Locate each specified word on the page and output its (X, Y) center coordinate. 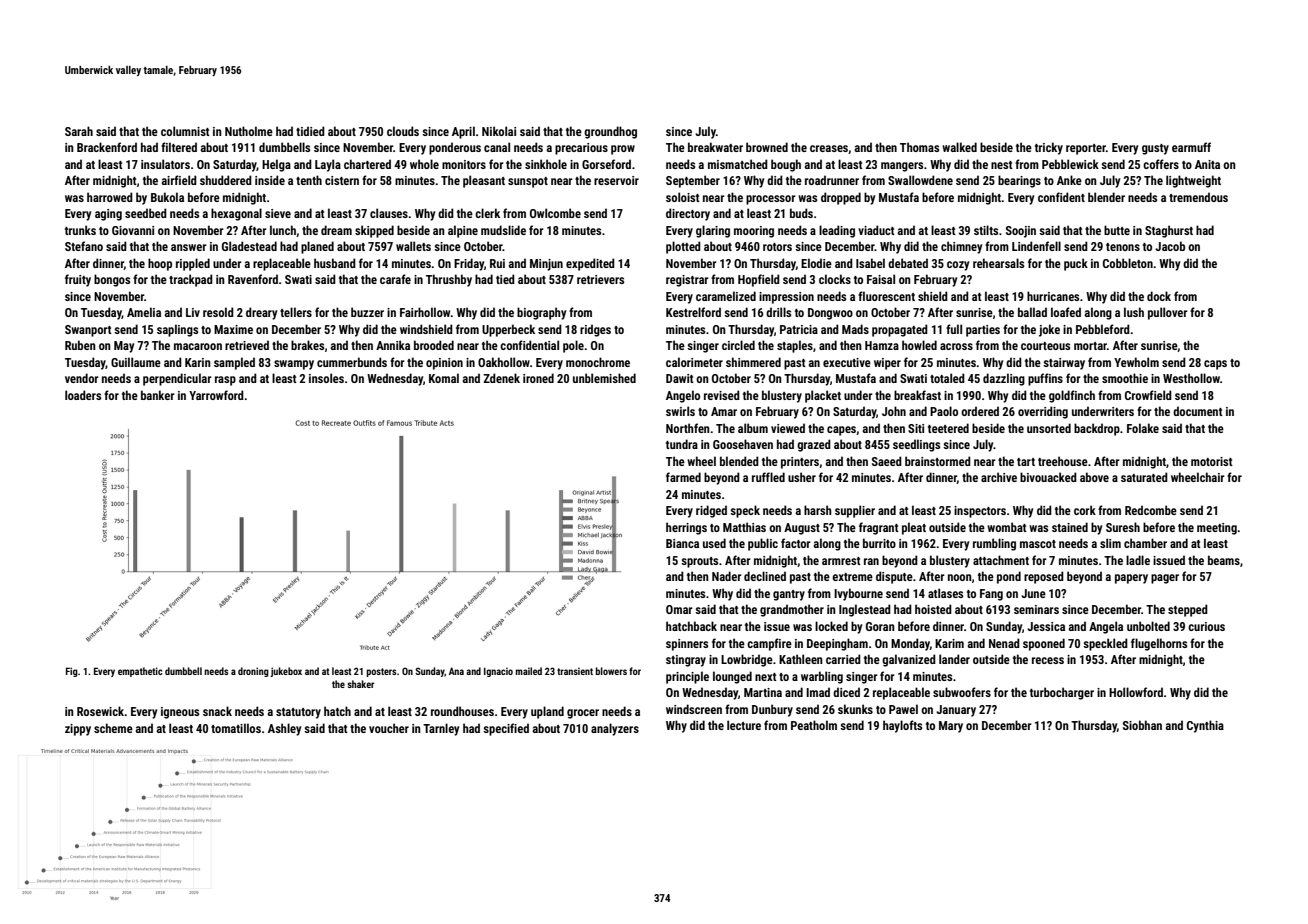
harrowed (110, 197)
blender (1106, 197)
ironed (538, 378)
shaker (361, 684)
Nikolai (499, 131)
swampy (294, 365)
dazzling (1004, 379)
